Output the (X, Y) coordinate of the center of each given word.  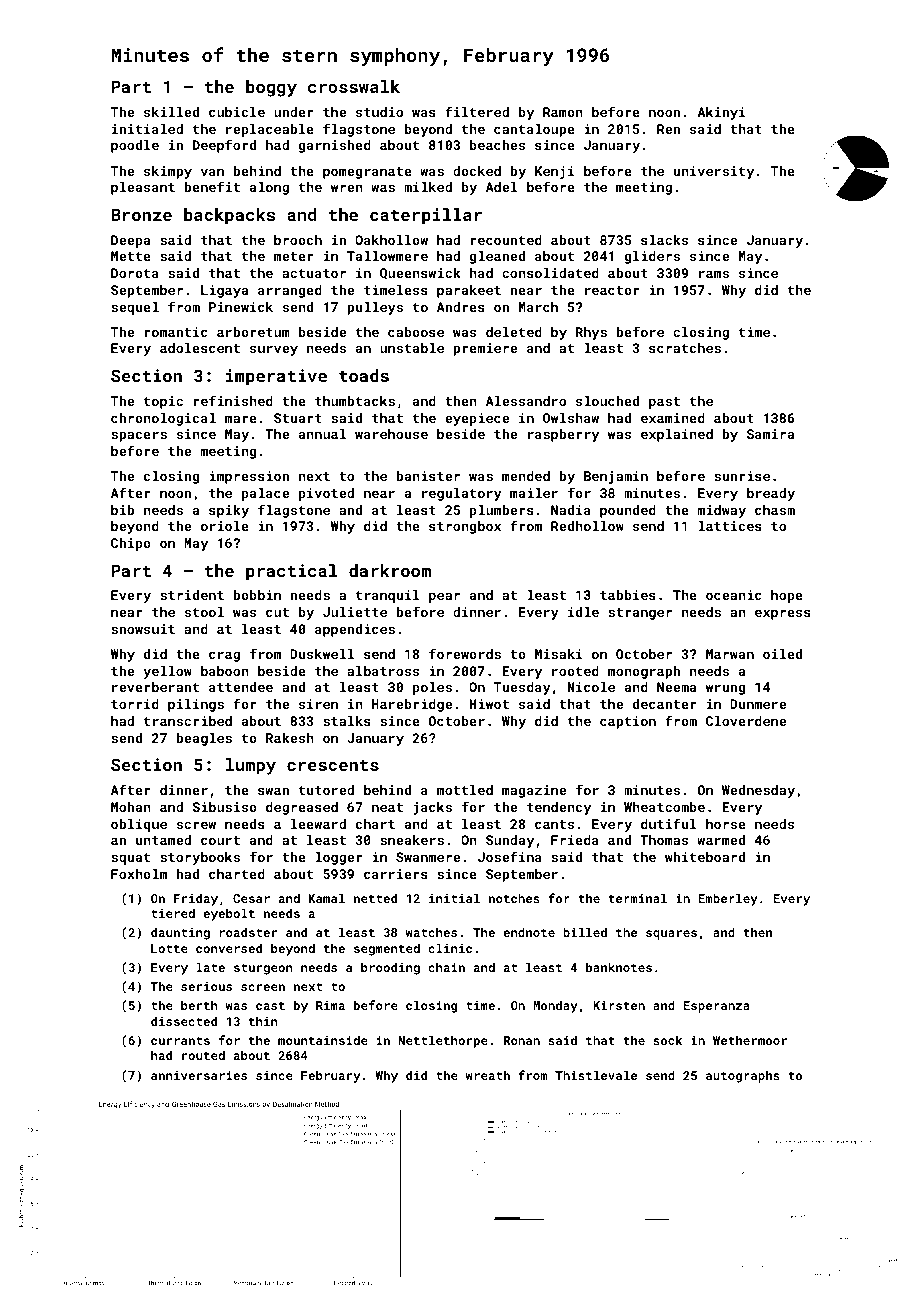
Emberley (728, 899)
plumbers (502, 511)
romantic (176, 332)
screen (263, 987)
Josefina (510, 856)
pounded (628, 511)
